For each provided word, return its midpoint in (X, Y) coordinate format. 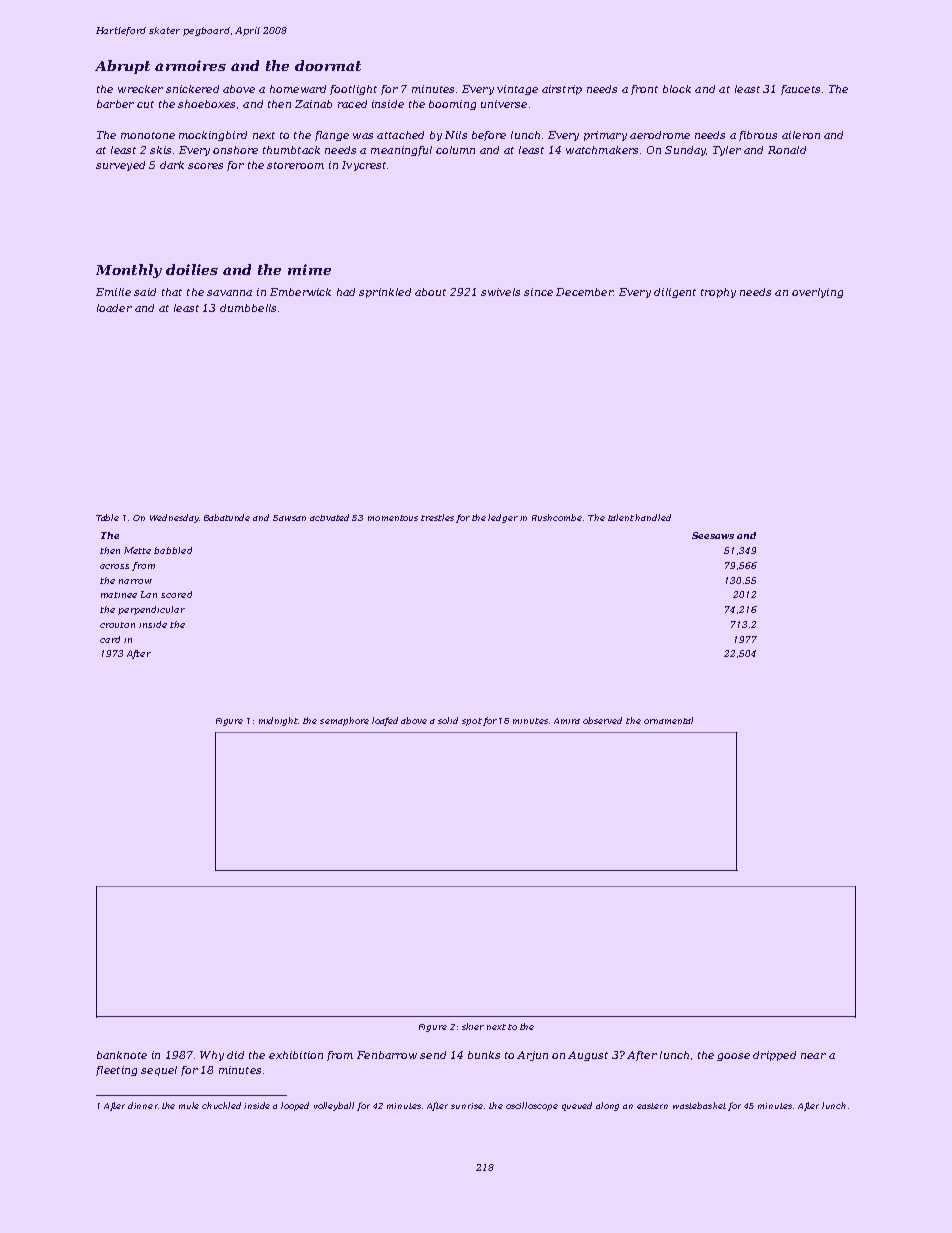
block (677, 89)
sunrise (467, 1106)
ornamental (668, 720)
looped (295, 1106)
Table (107, 517)
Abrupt (122, 67)
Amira (567, 721)
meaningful (401, 151)
